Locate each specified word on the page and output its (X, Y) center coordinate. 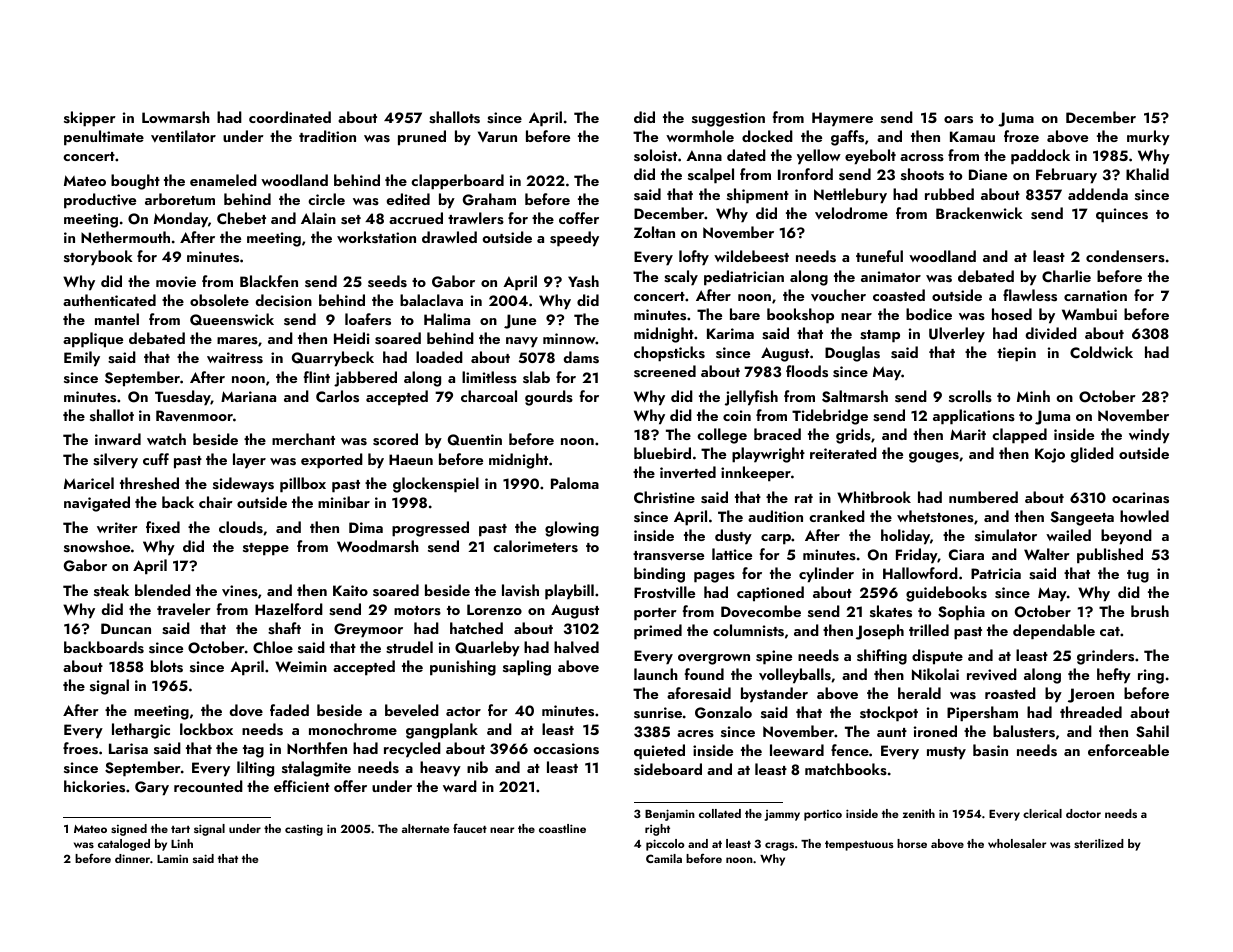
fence (850, 750)
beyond (1126, 537)
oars (958, 120)
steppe (266, 549)
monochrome (353, 729)
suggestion (728, 119)
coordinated (290, 117)
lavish (520, 590)
